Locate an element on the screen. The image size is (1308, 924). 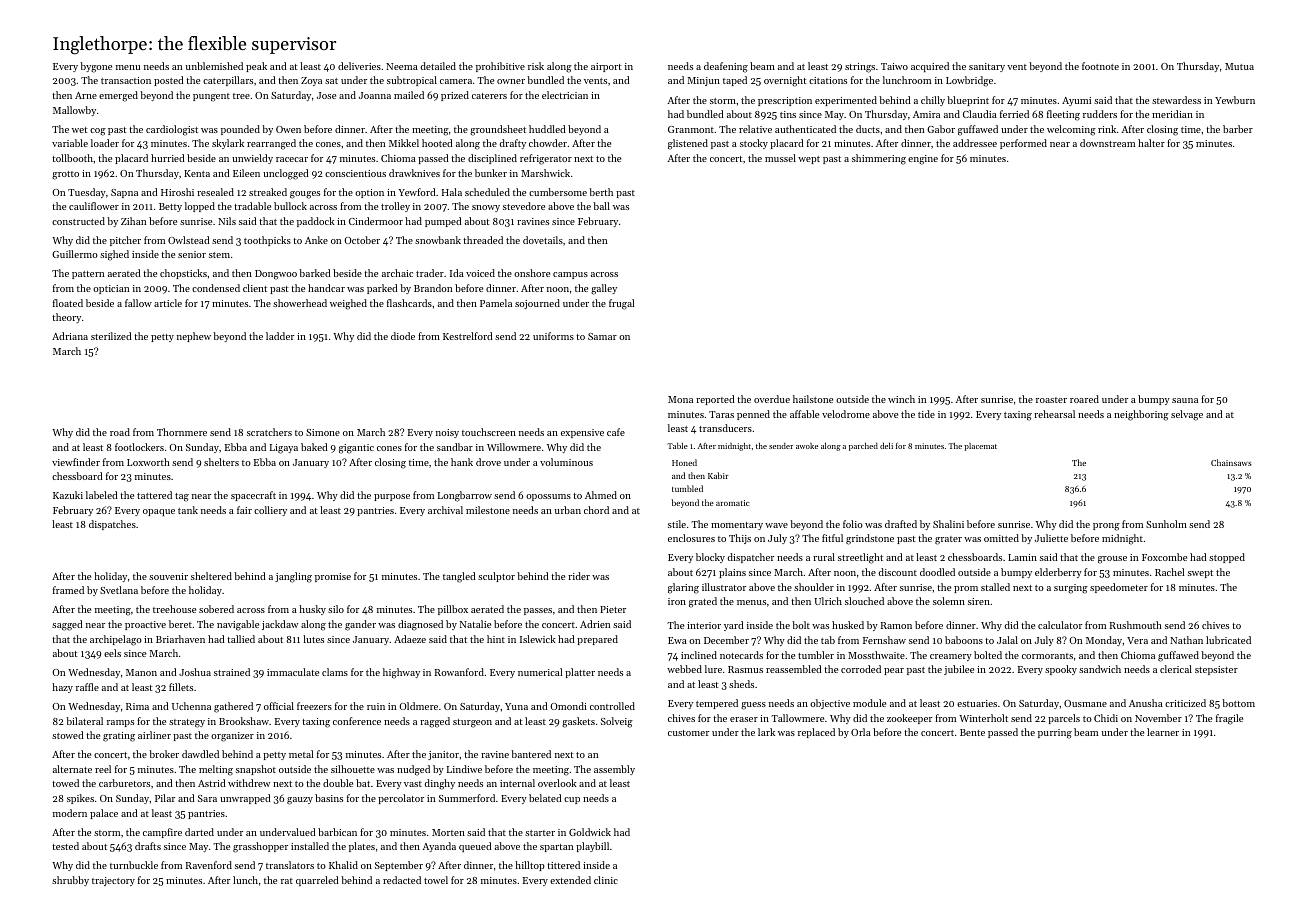
Owen is located at coordinates (288, 129).
